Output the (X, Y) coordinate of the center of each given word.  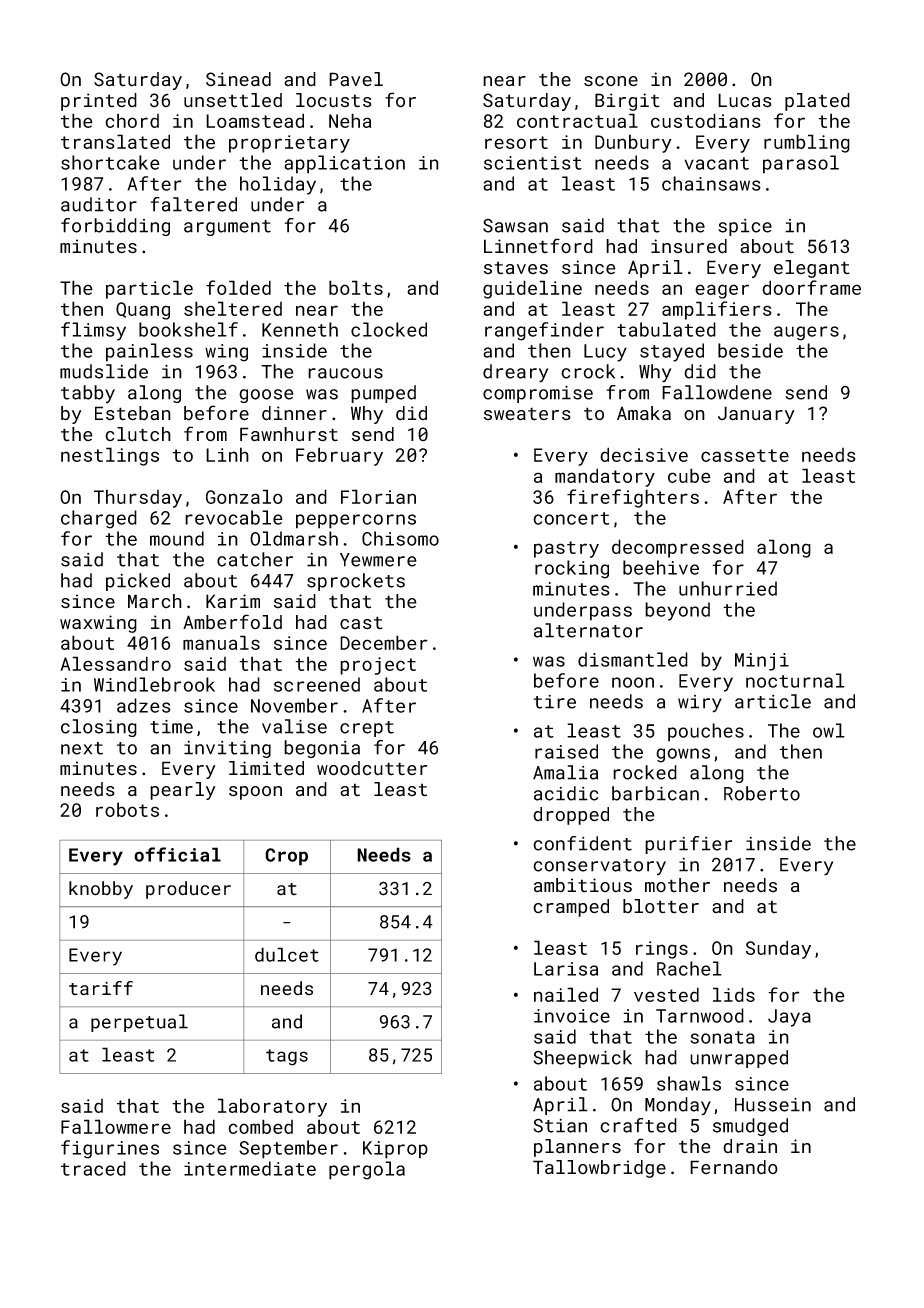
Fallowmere (116, 1126)
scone (611, 81)
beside (750, 350)
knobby (101, 890)
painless (149, 352)
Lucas (745, 100)
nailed (566, 994)
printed (99, 102)
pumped (383, 394)
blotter (661, 906)
